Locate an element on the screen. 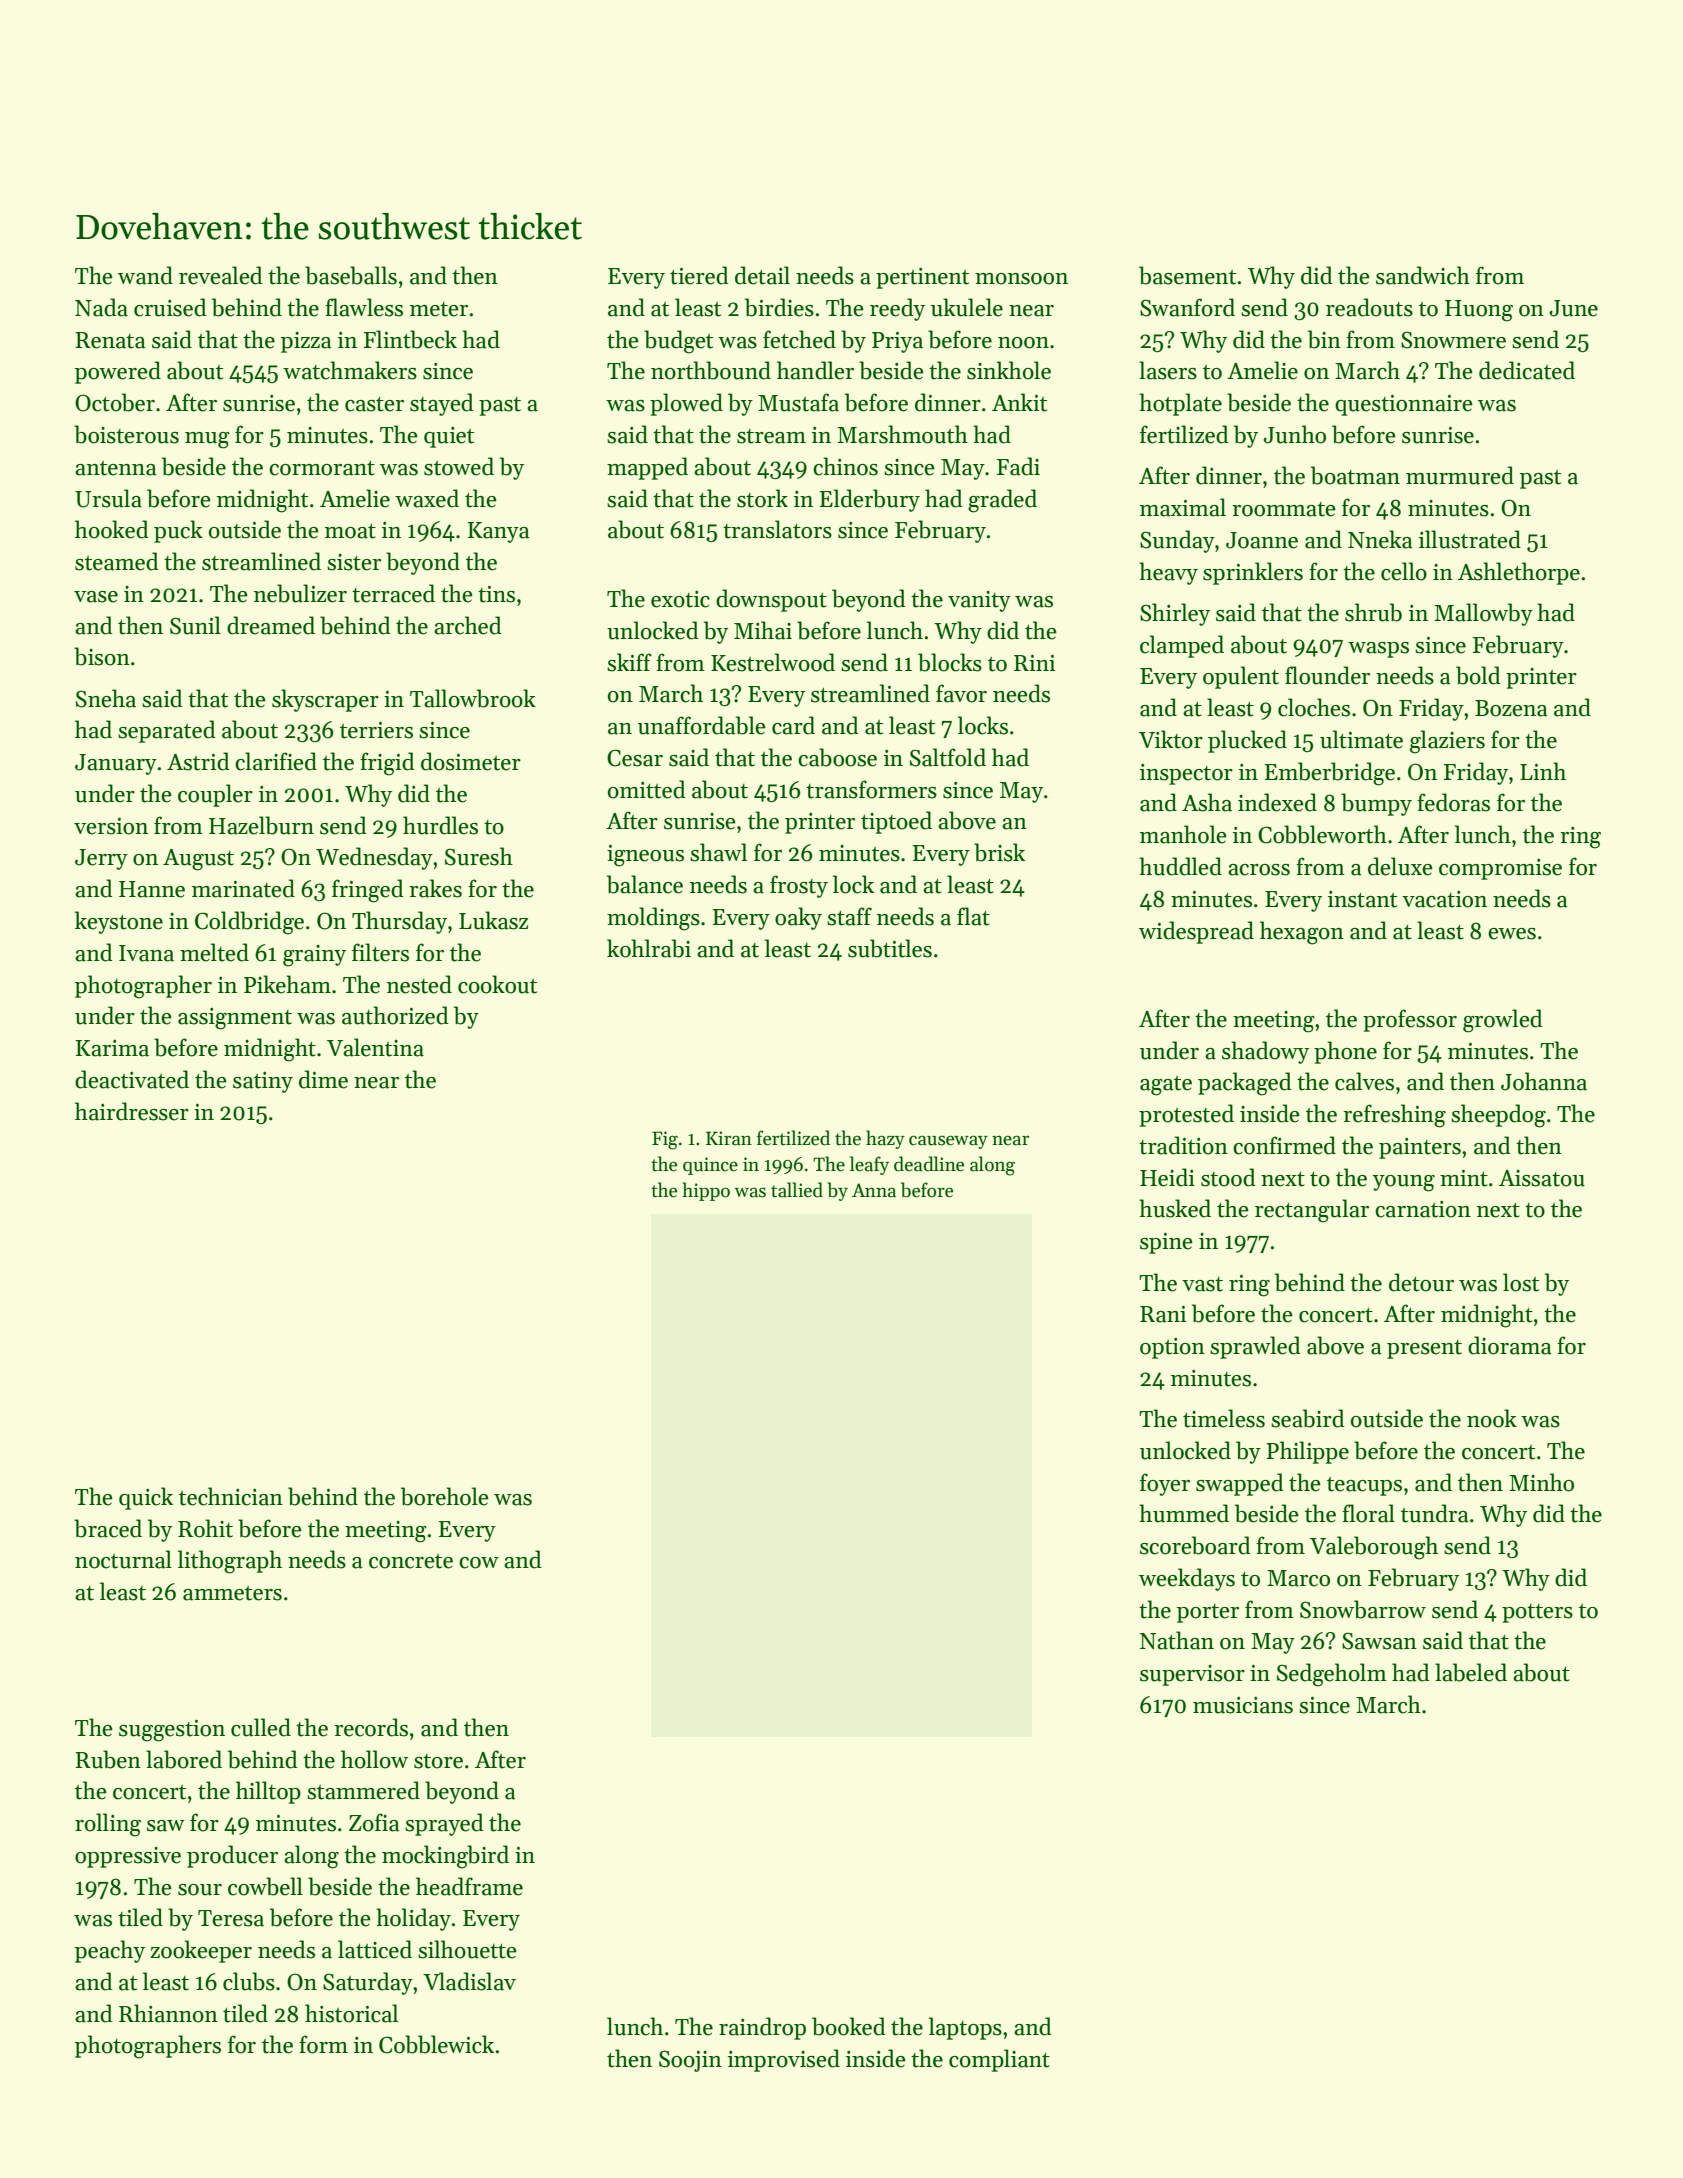 This screenshot has width=1683, height=2178. Rhiannon is located at coordinates (168, 2013).
